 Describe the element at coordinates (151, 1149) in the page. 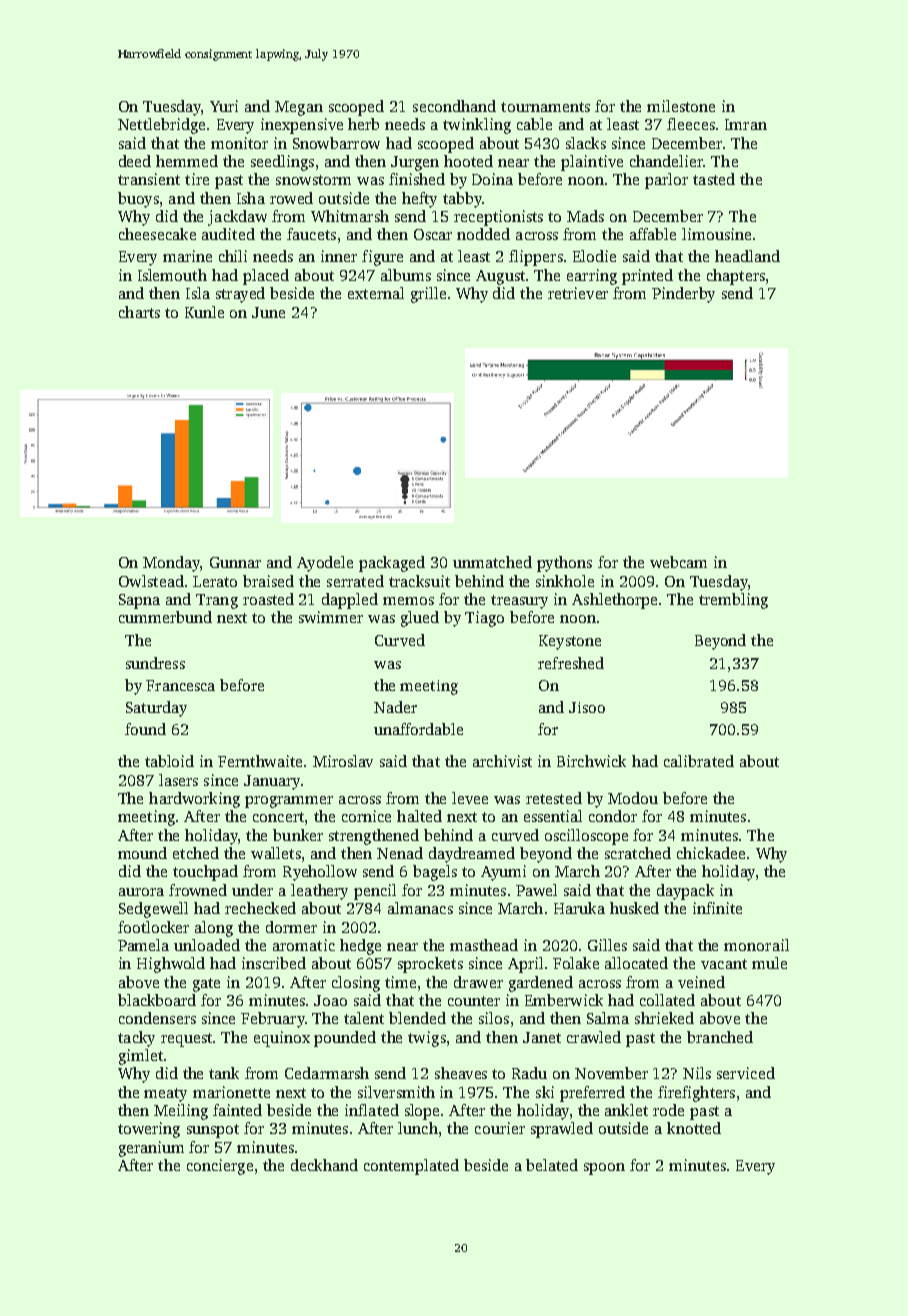

I see `geranium` at that location.
